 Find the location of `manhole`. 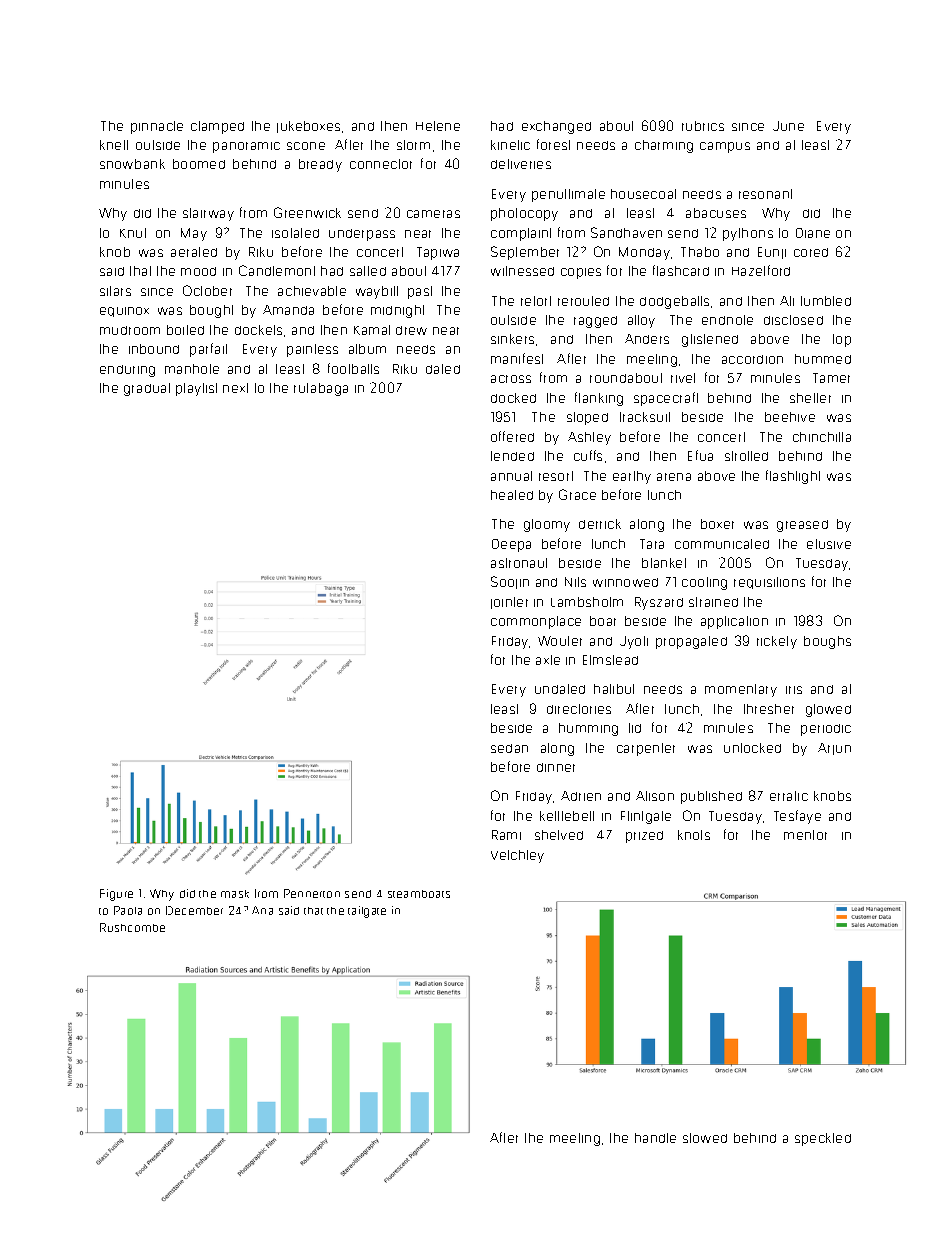

manhole is located at coordinates (192, 369).
